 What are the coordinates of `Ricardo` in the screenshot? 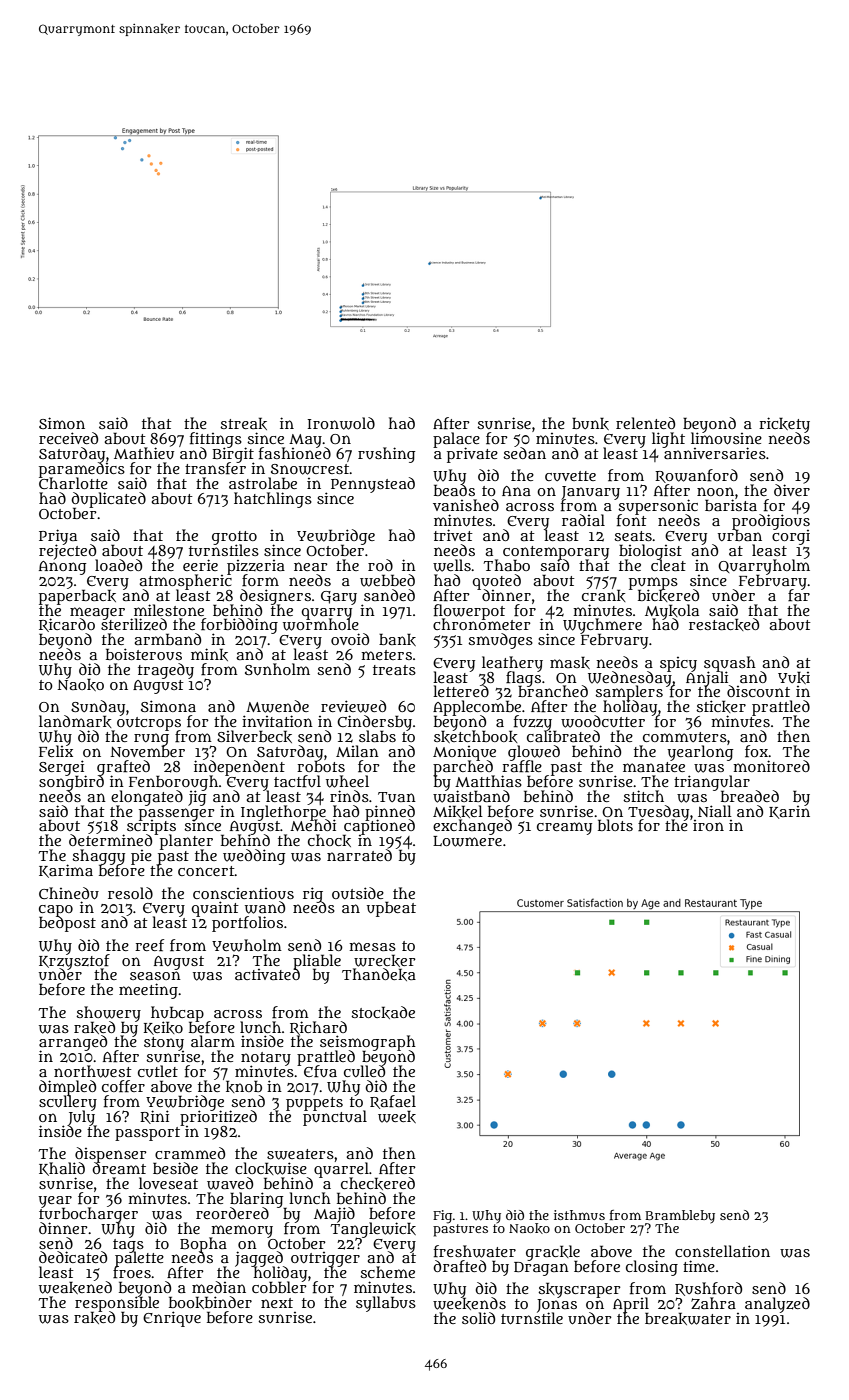 It's located at (67, 625).
